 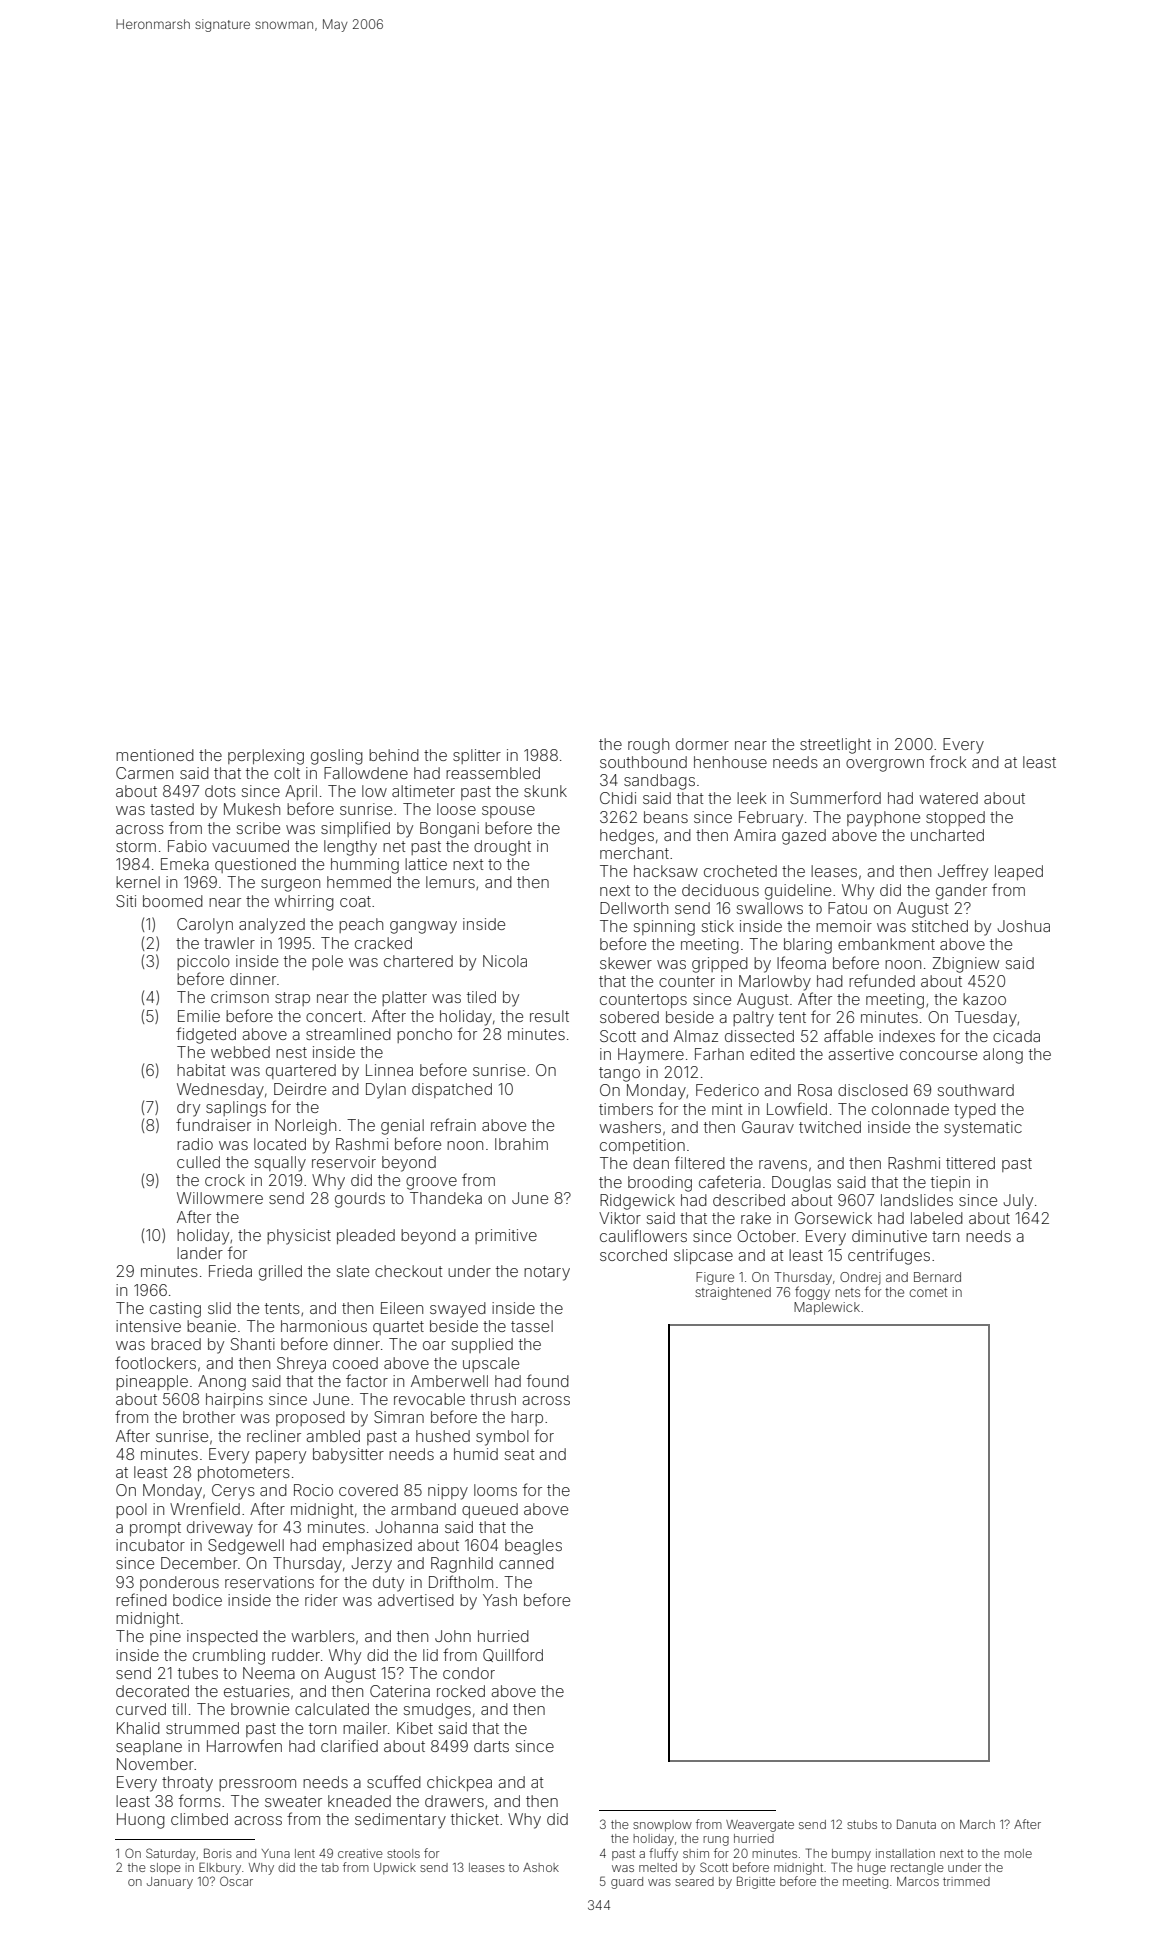 I want to click on January, so click(x=170, y=1883).
